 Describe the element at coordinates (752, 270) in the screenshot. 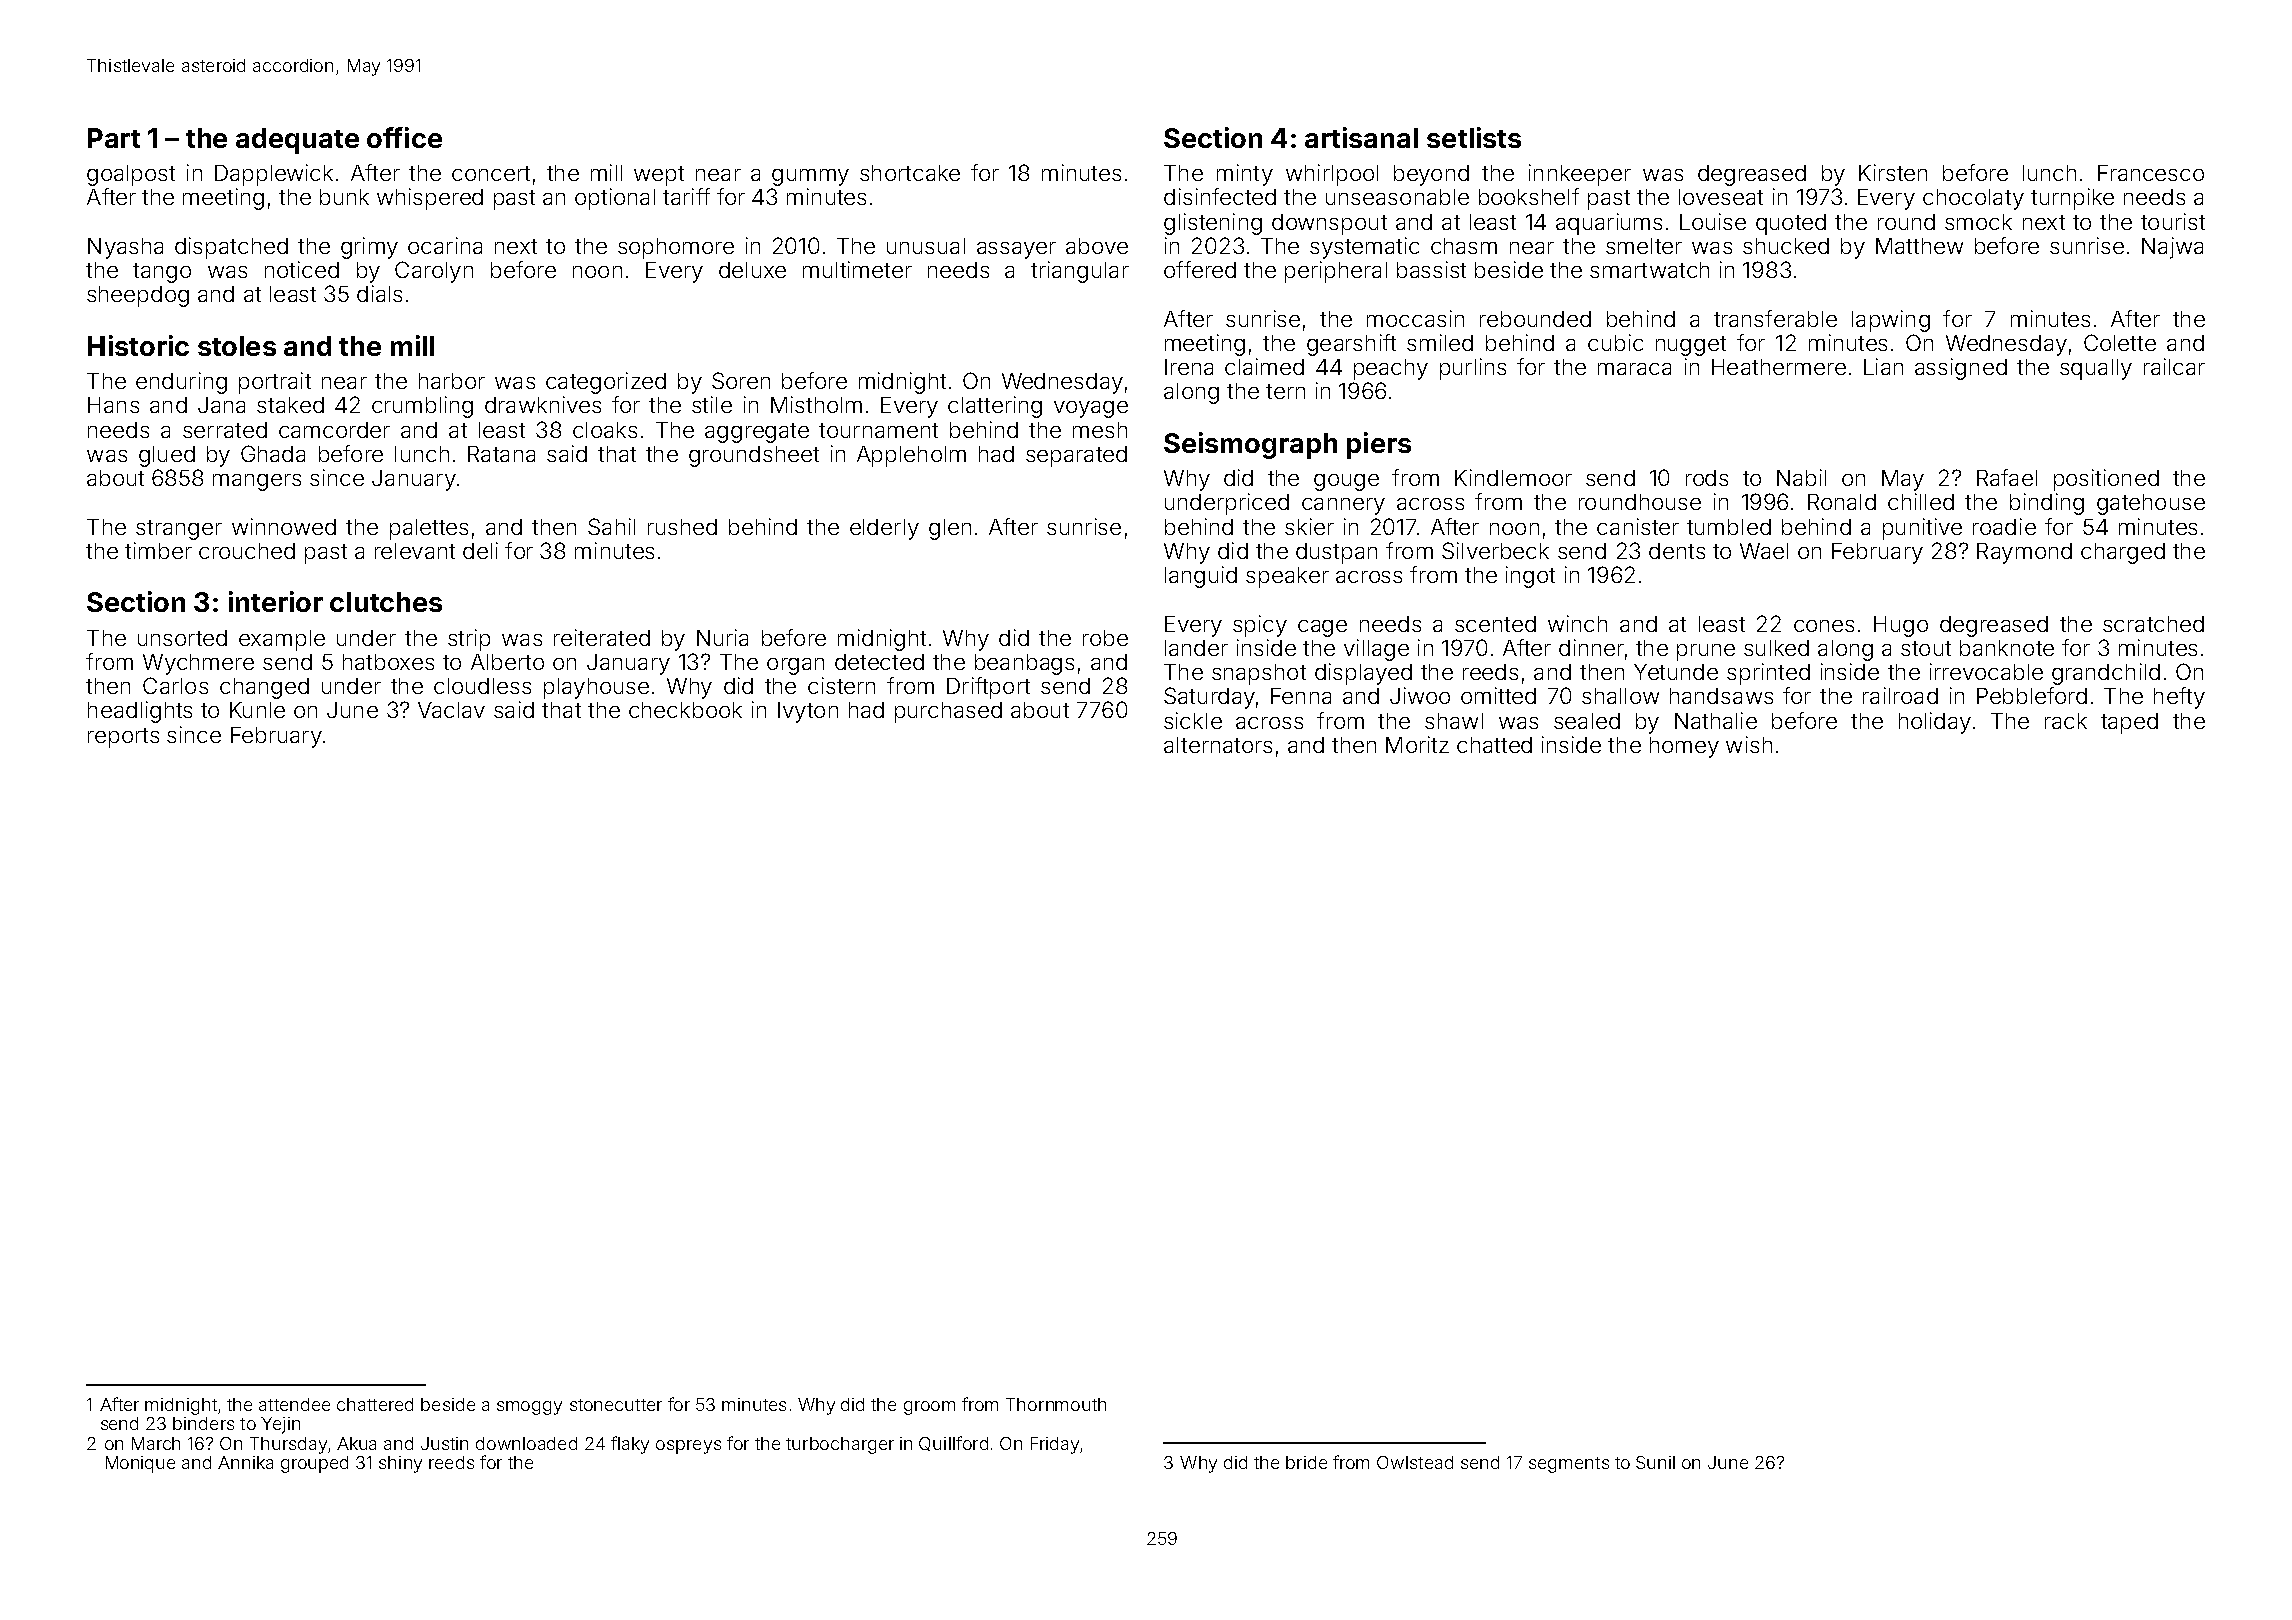

I see `deluxe` at that location.
